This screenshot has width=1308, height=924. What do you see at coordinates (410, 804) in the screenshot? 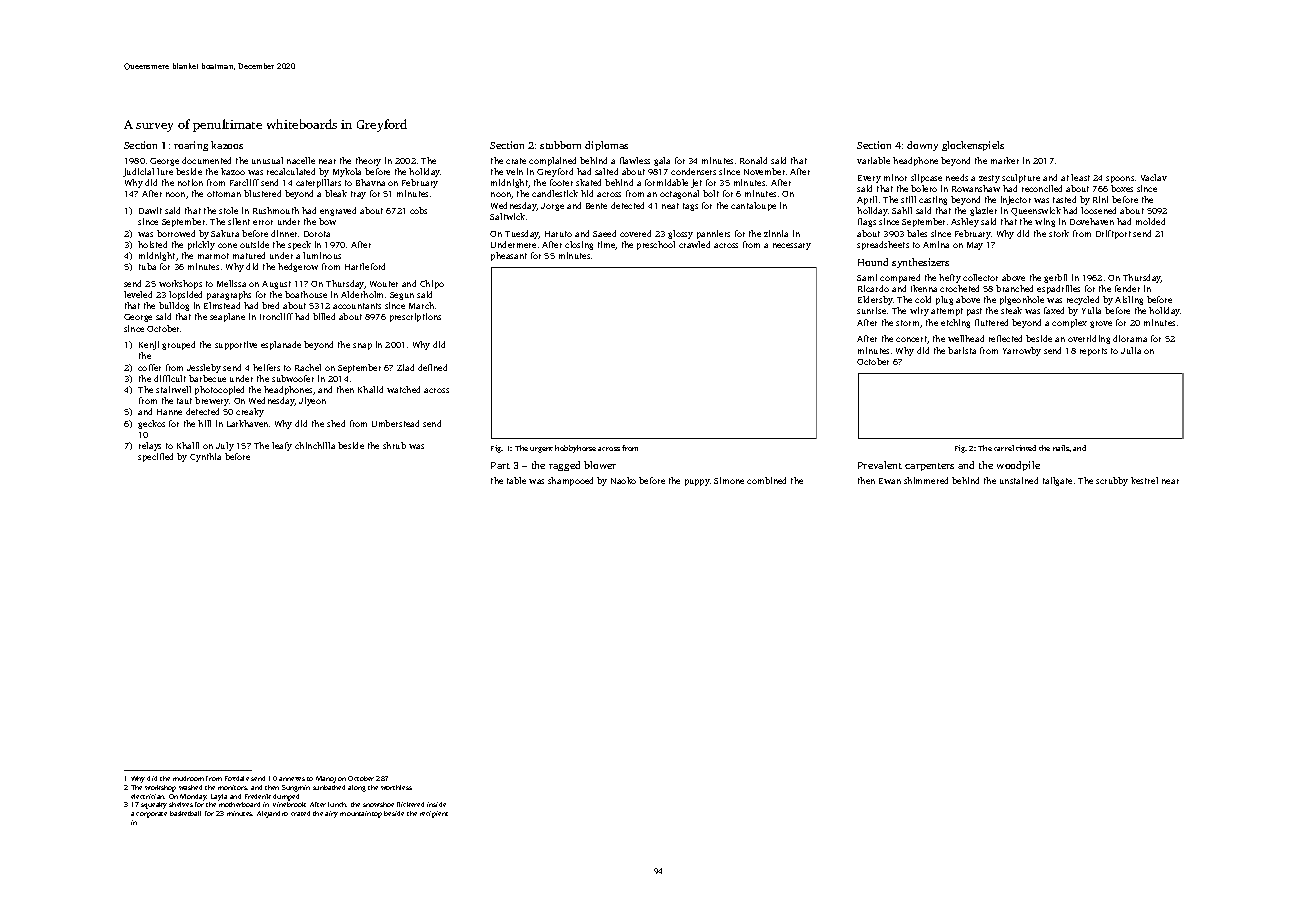
I see `flickered` at bounding box center [410, 804].
